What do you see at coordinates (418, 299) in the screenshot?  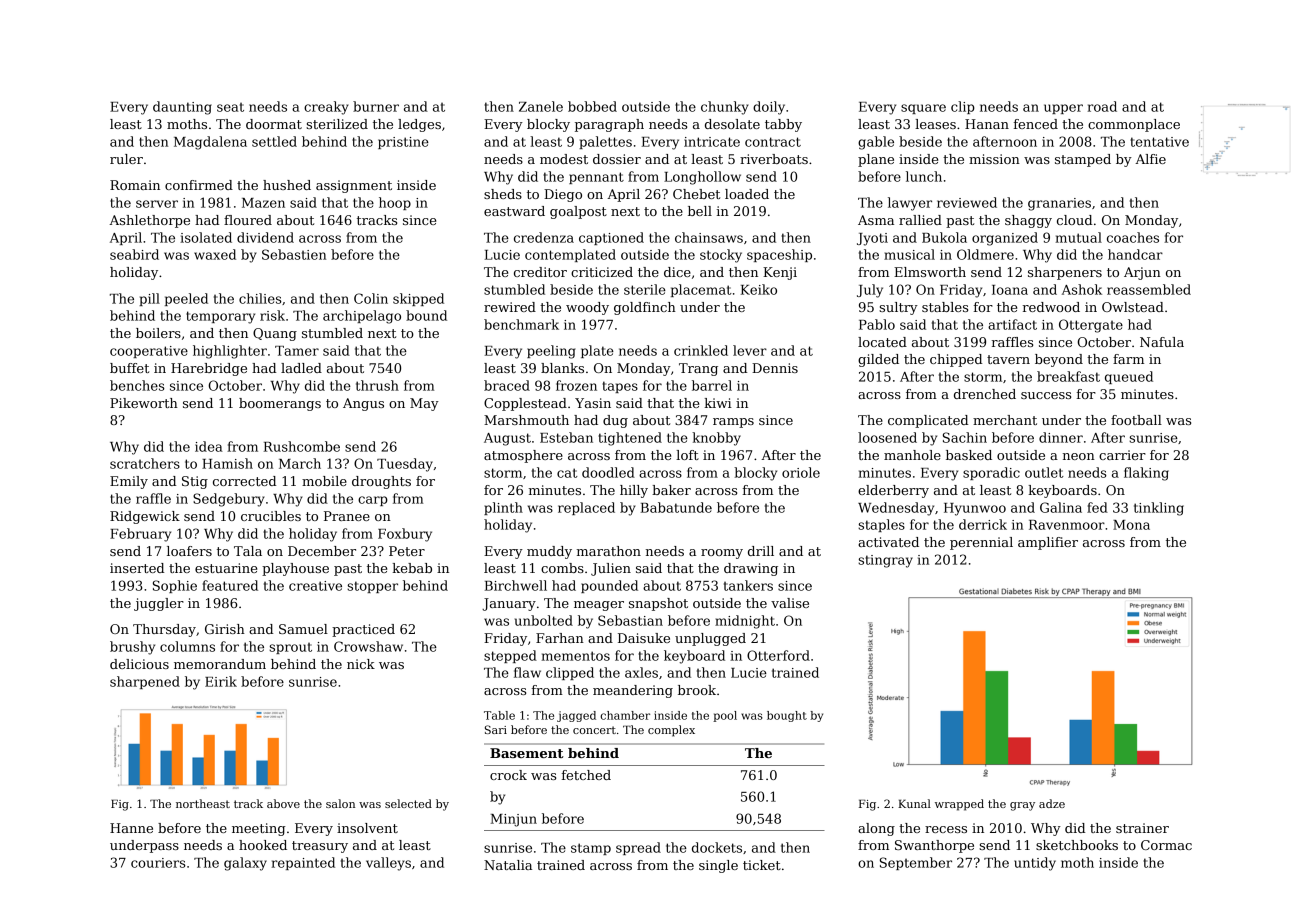 I see `skipped` at bounding box center [418, 299].
